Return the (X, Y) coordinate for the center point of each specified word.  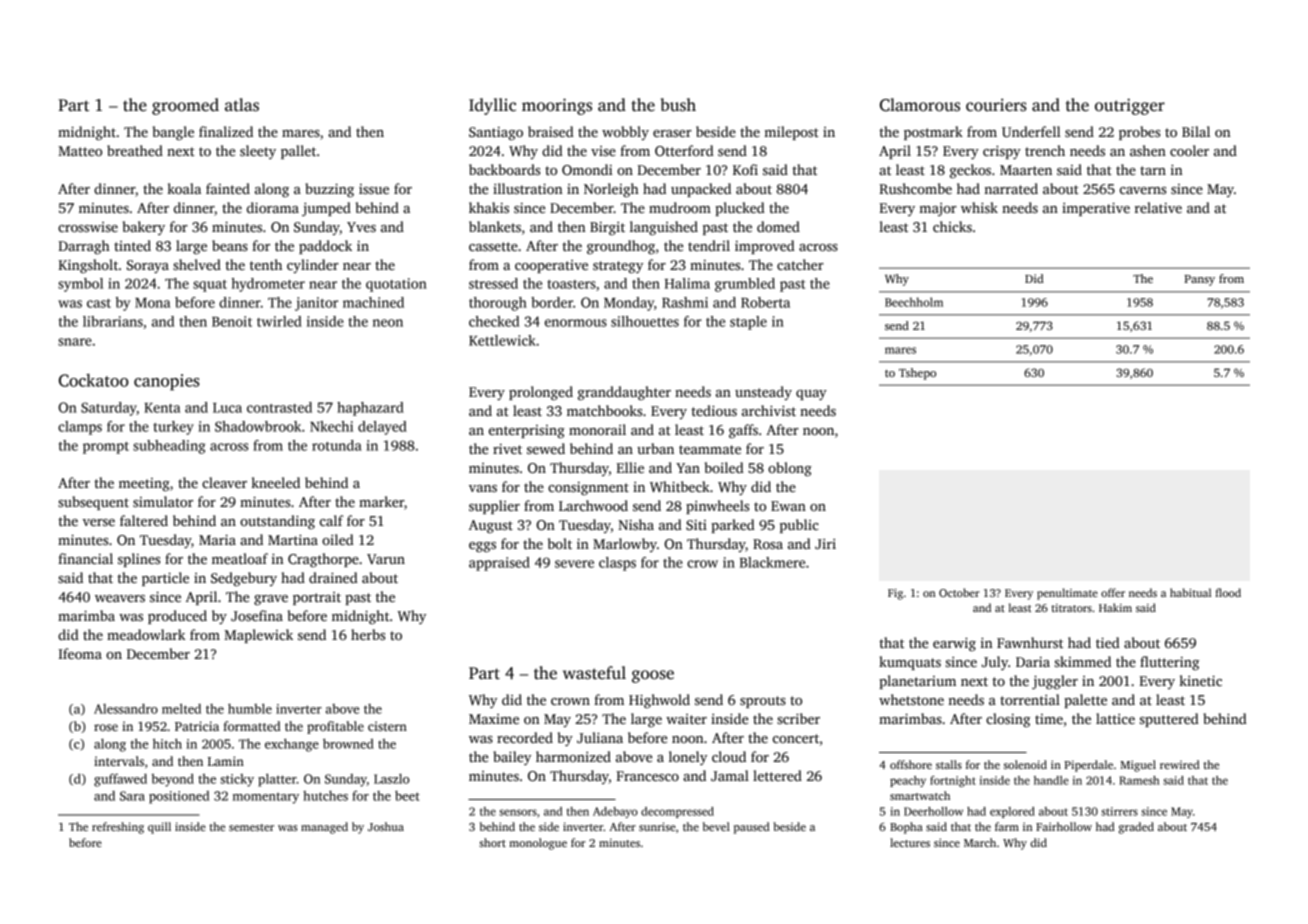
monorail (597, 429)
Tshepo (917, 374)
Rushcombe (915, 188)
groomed (185, 106)
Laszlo (391, 779)
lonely (688, 758)
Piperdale (1088, 766)
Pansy (1199, 280)
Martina (293, 539)
